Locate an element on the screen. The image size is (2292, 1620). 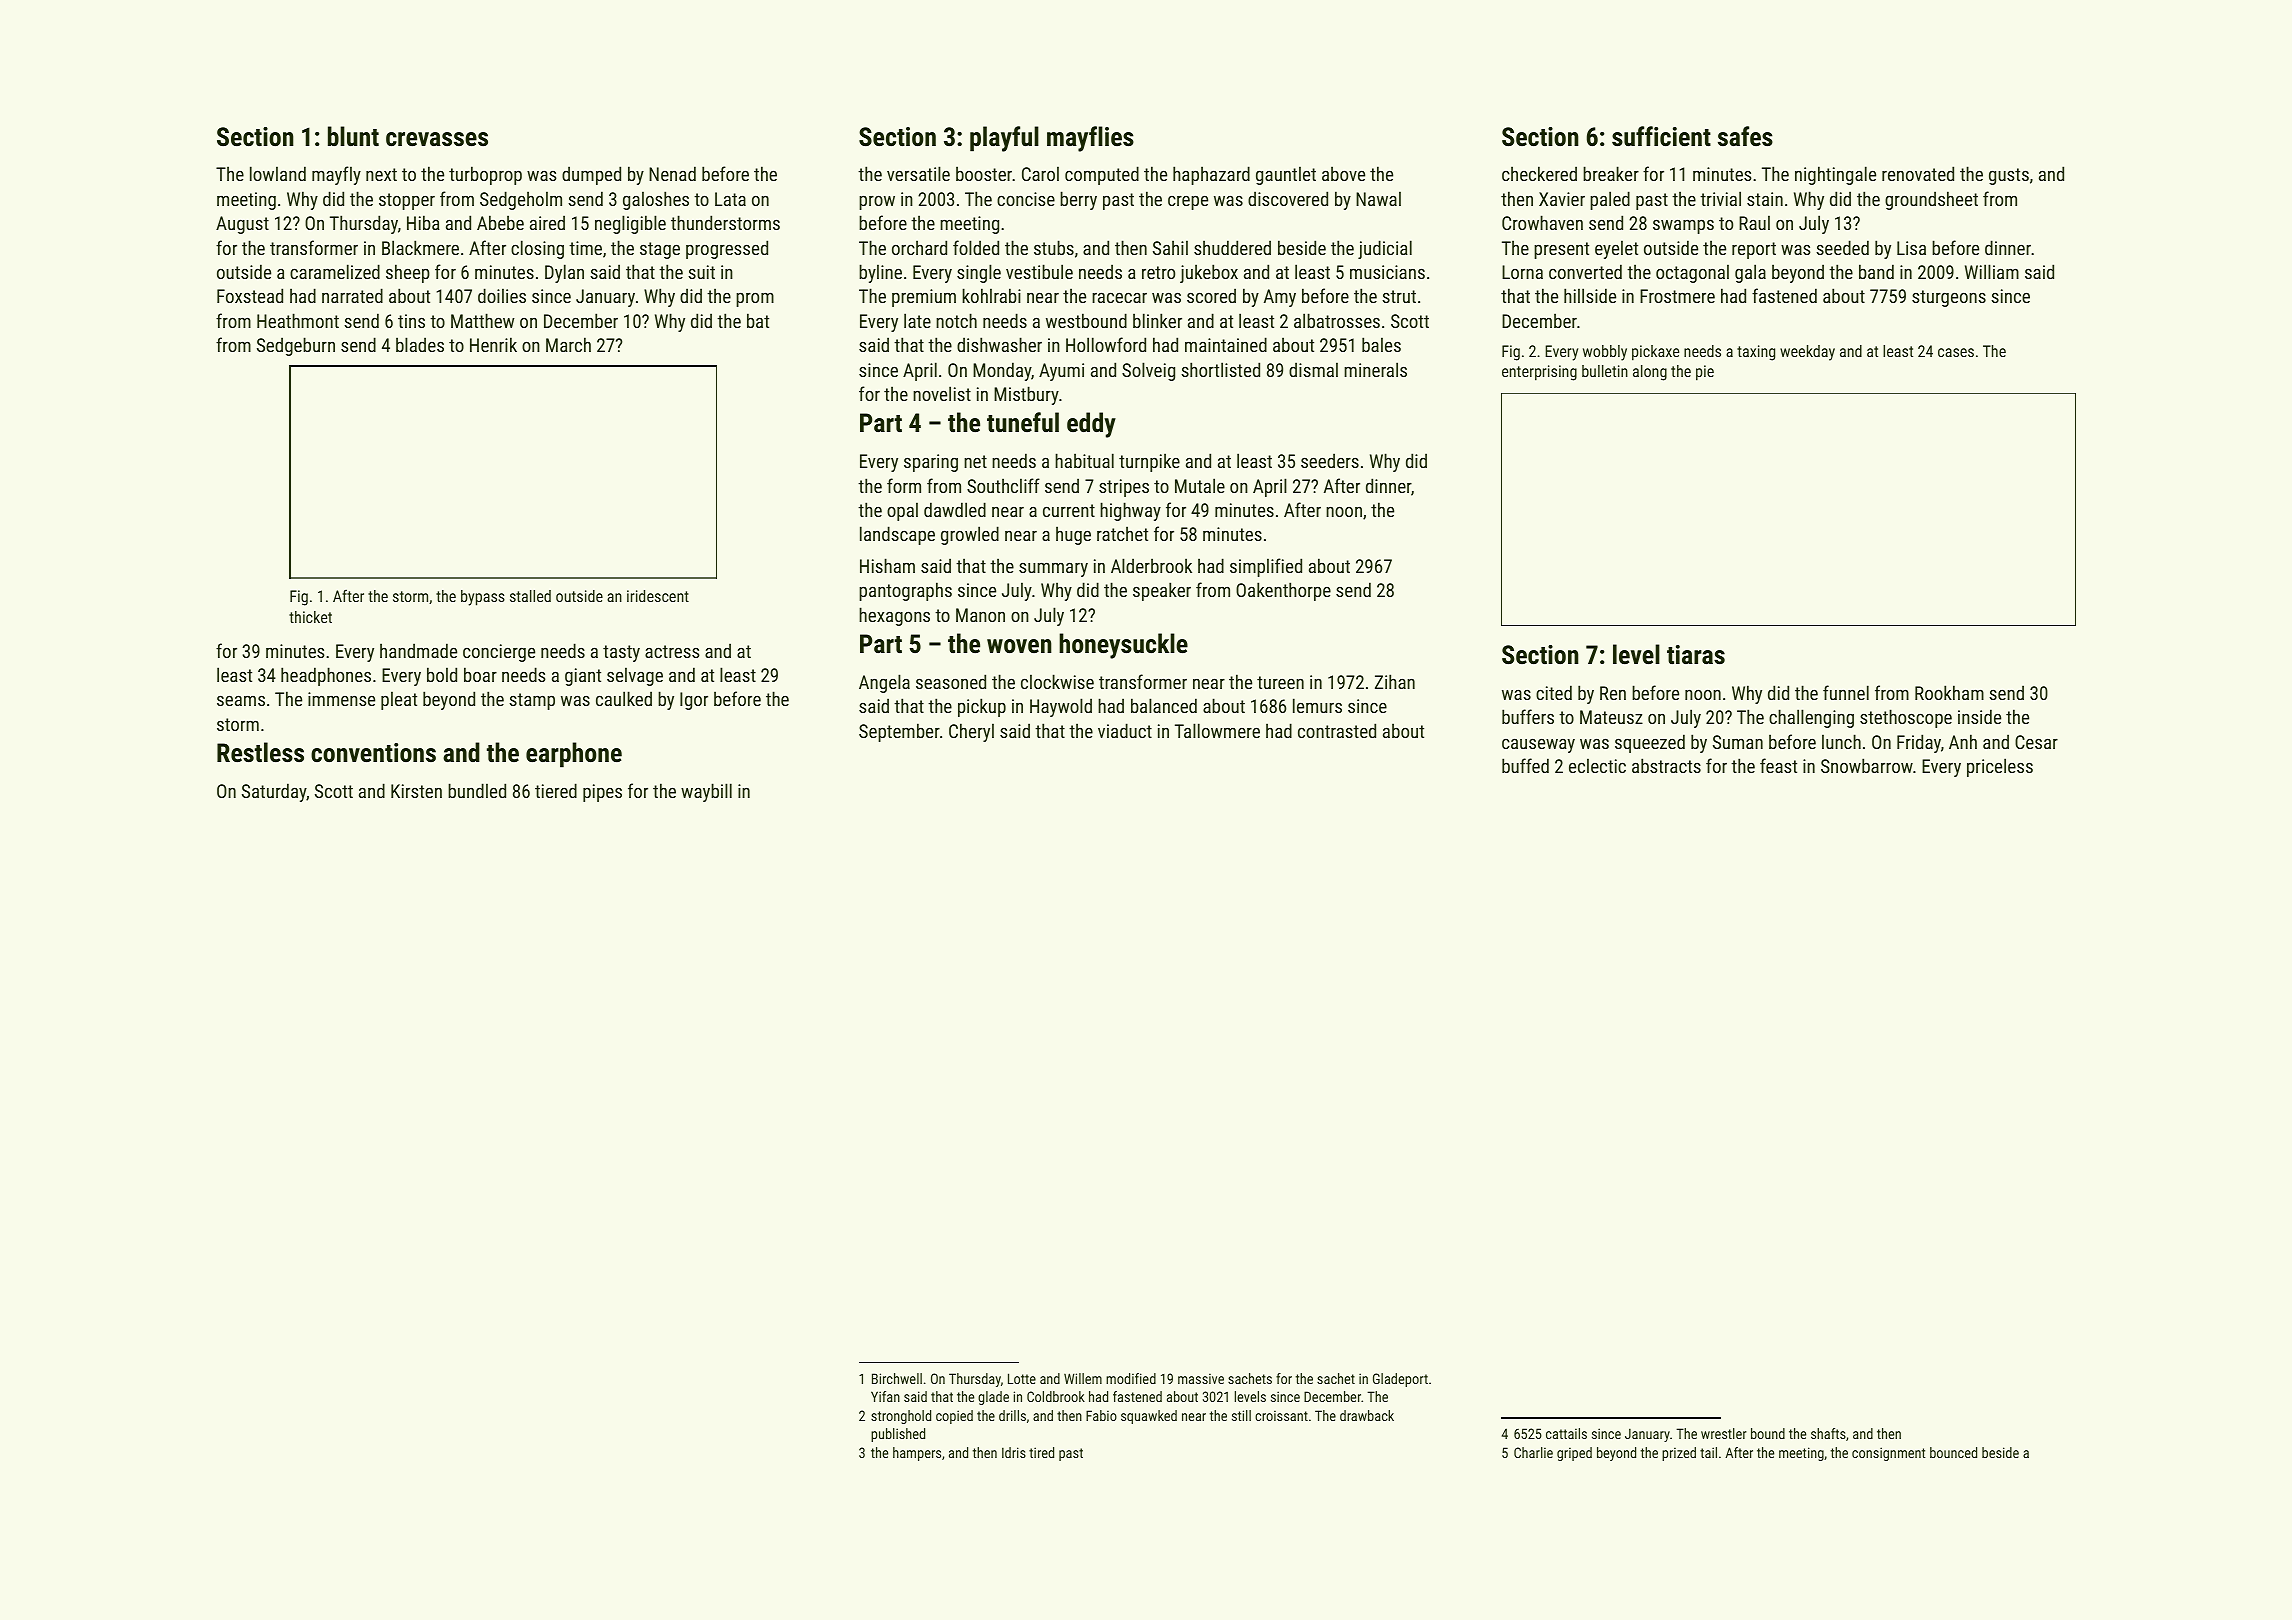
buffed is located at coordinates (1525, 765).
